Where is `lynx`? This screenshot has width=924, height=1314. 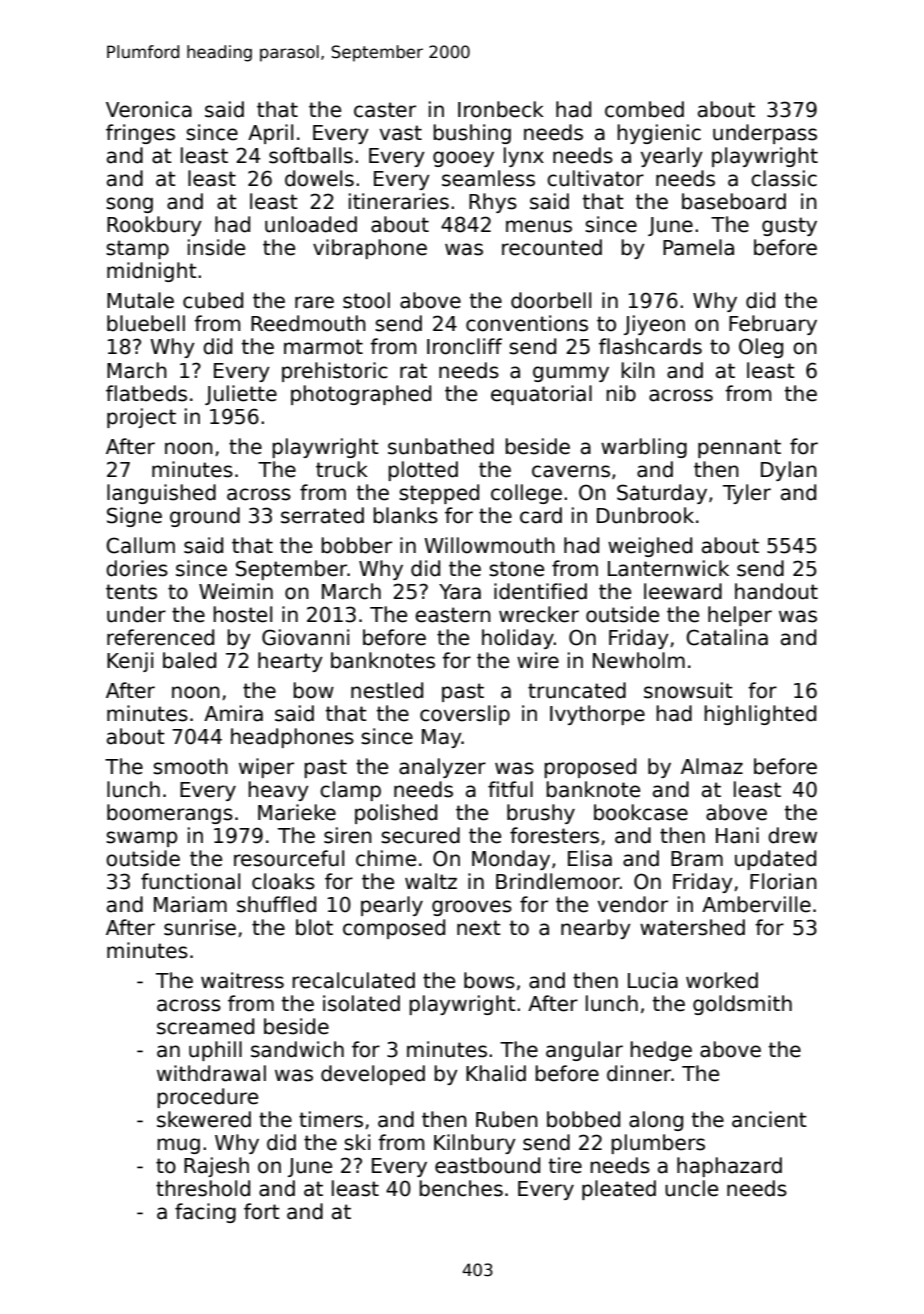
lynx is located at coordinates (524, 157).
